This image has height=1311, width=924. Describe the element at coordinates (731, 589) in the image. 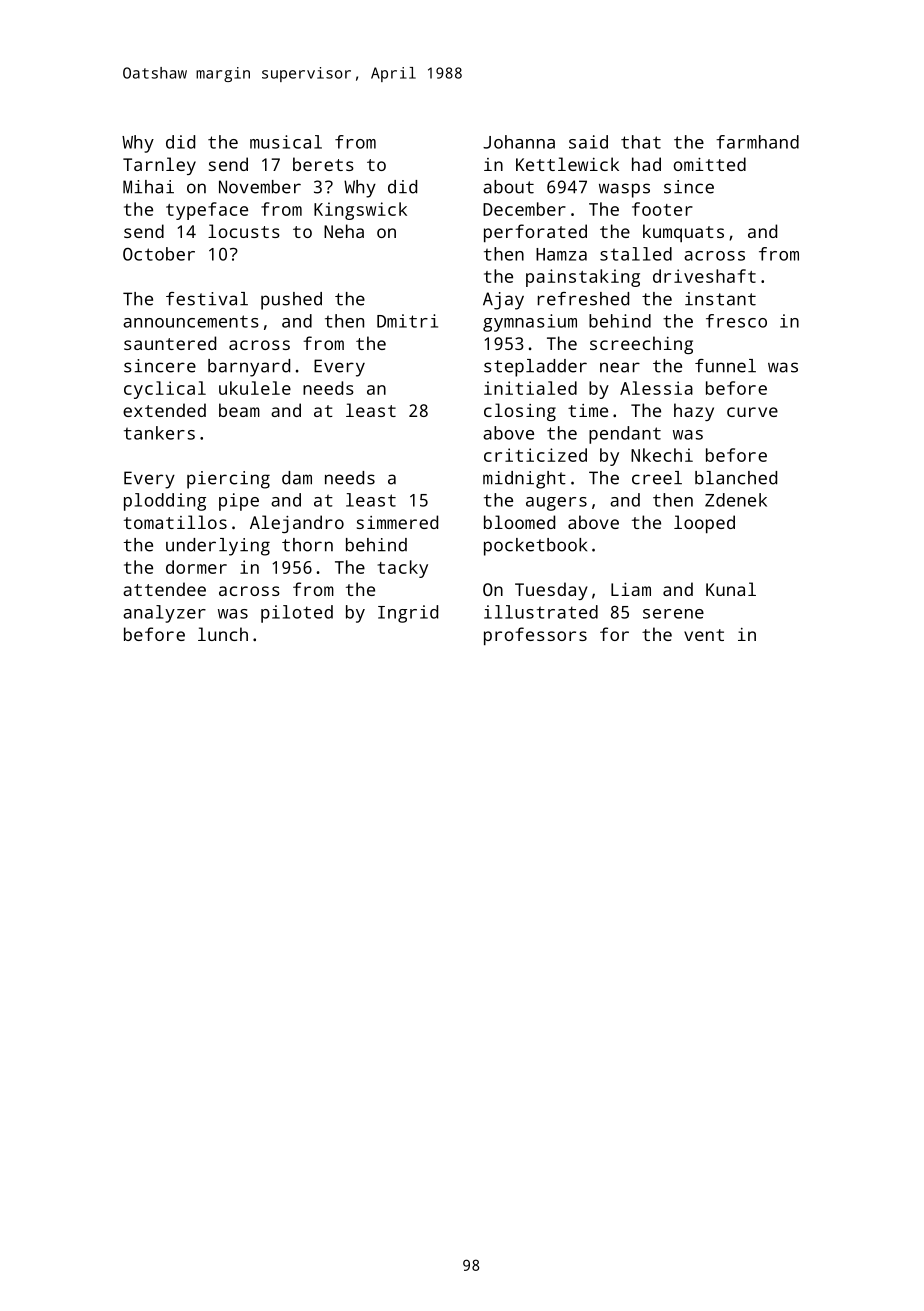

I see `Kunal` at that location.
